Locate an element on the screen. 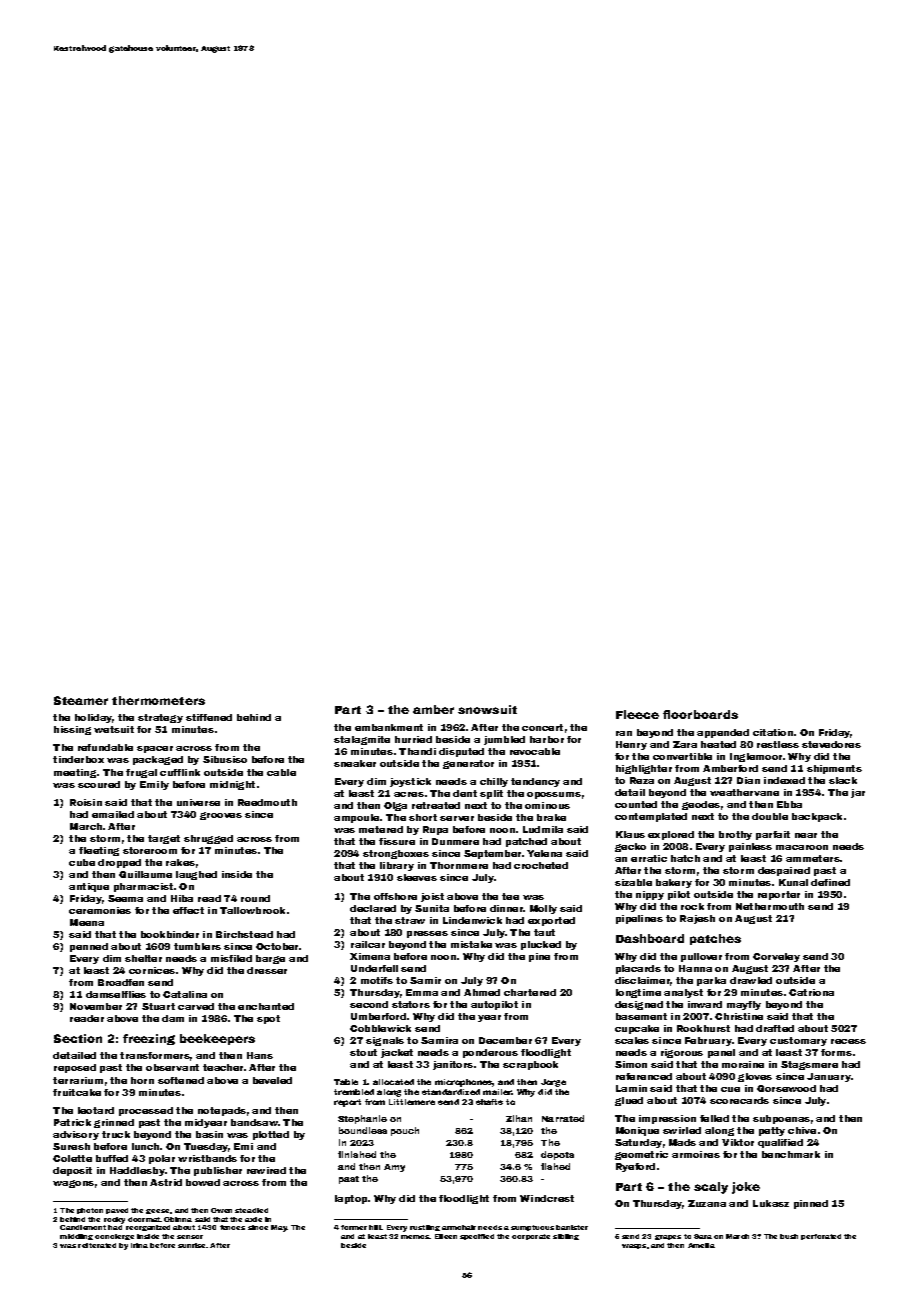  Stuart is located at coordinates (158, 1006).
